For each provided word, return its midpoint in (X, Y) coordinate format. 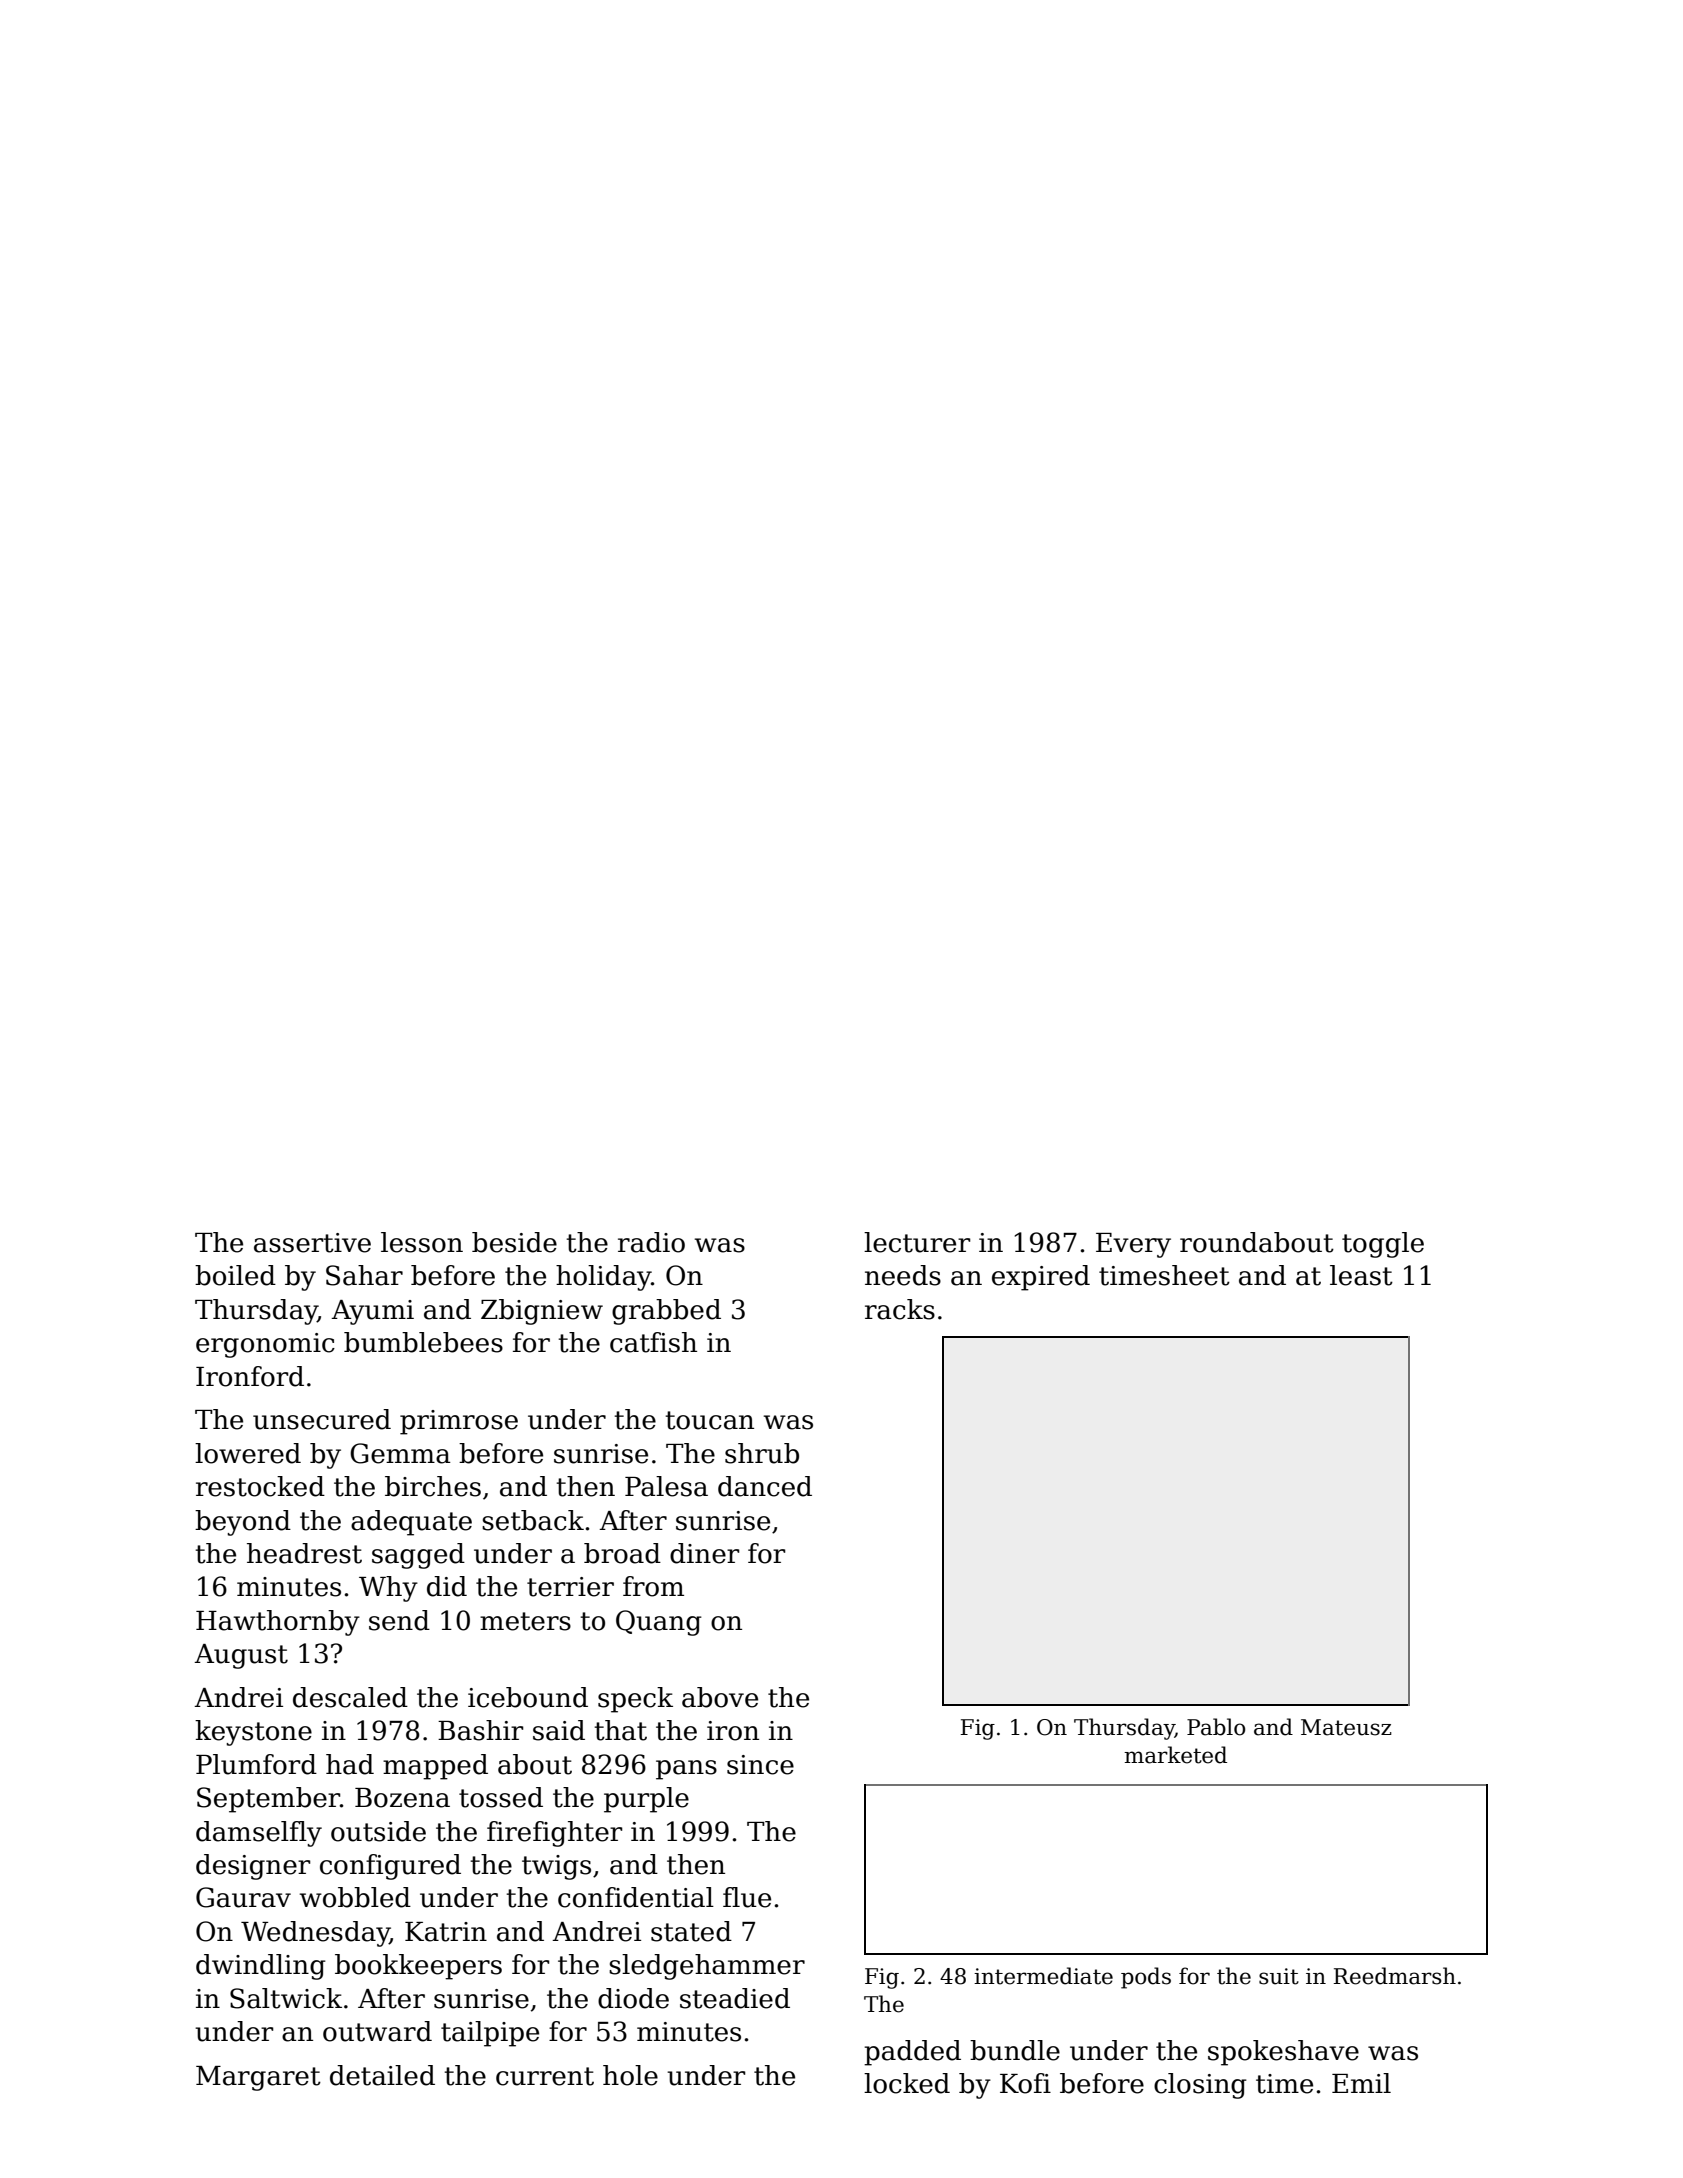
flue (747, 1897)
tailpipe (490, 2034)
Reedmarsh (1395, 1976)
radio (651, 1242)
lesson (422, 1242)
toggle (1383, 1245)
